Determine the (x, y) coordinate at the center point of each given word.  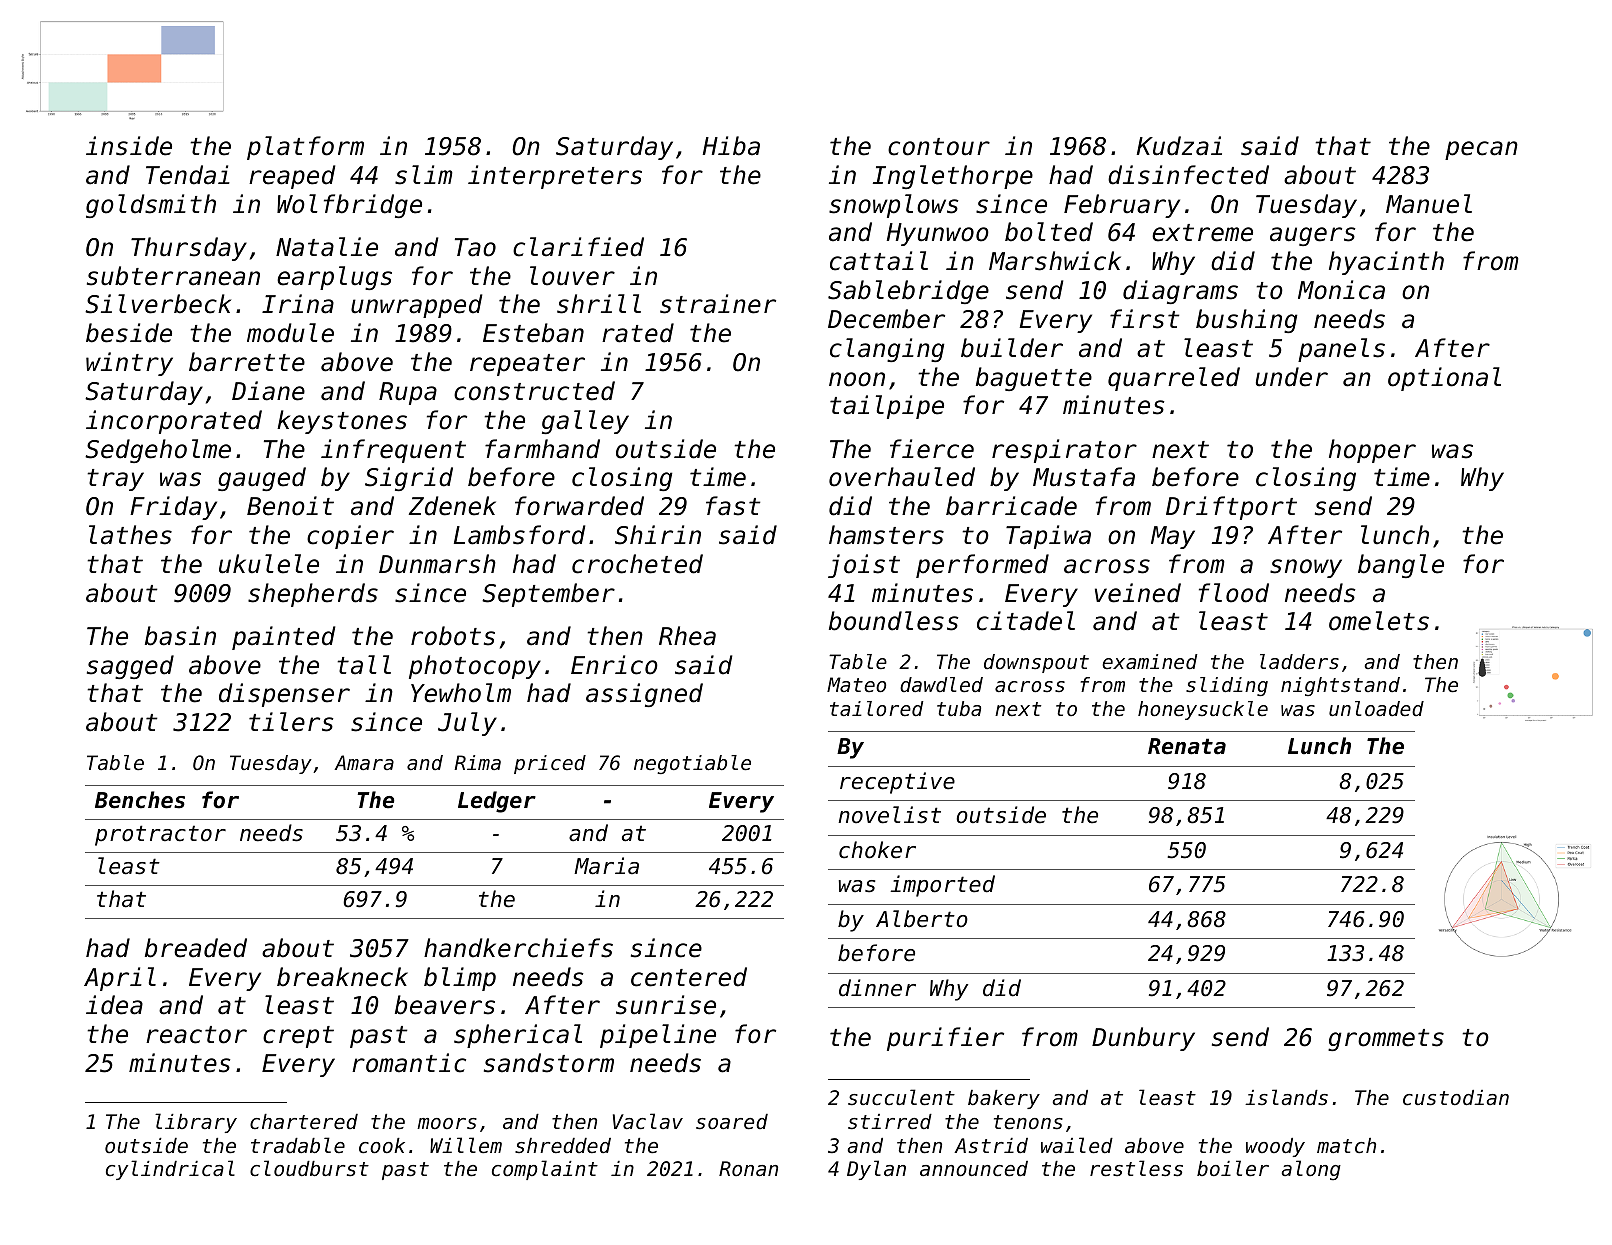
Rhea (687, 636)
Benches (140, 800)
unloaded (1376, 709)
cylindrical (170, 1170)
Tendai (188, 175)
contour (939, 147)
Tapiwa (1048, 537)
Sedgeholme (158, 451)
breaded (196, 948)
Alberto (922, 919)
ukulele (269, 564)
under (1292, 377)
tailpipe (887, 407)
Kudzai (1179, 146)
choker (877, 850)
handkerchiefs (518, 948)
